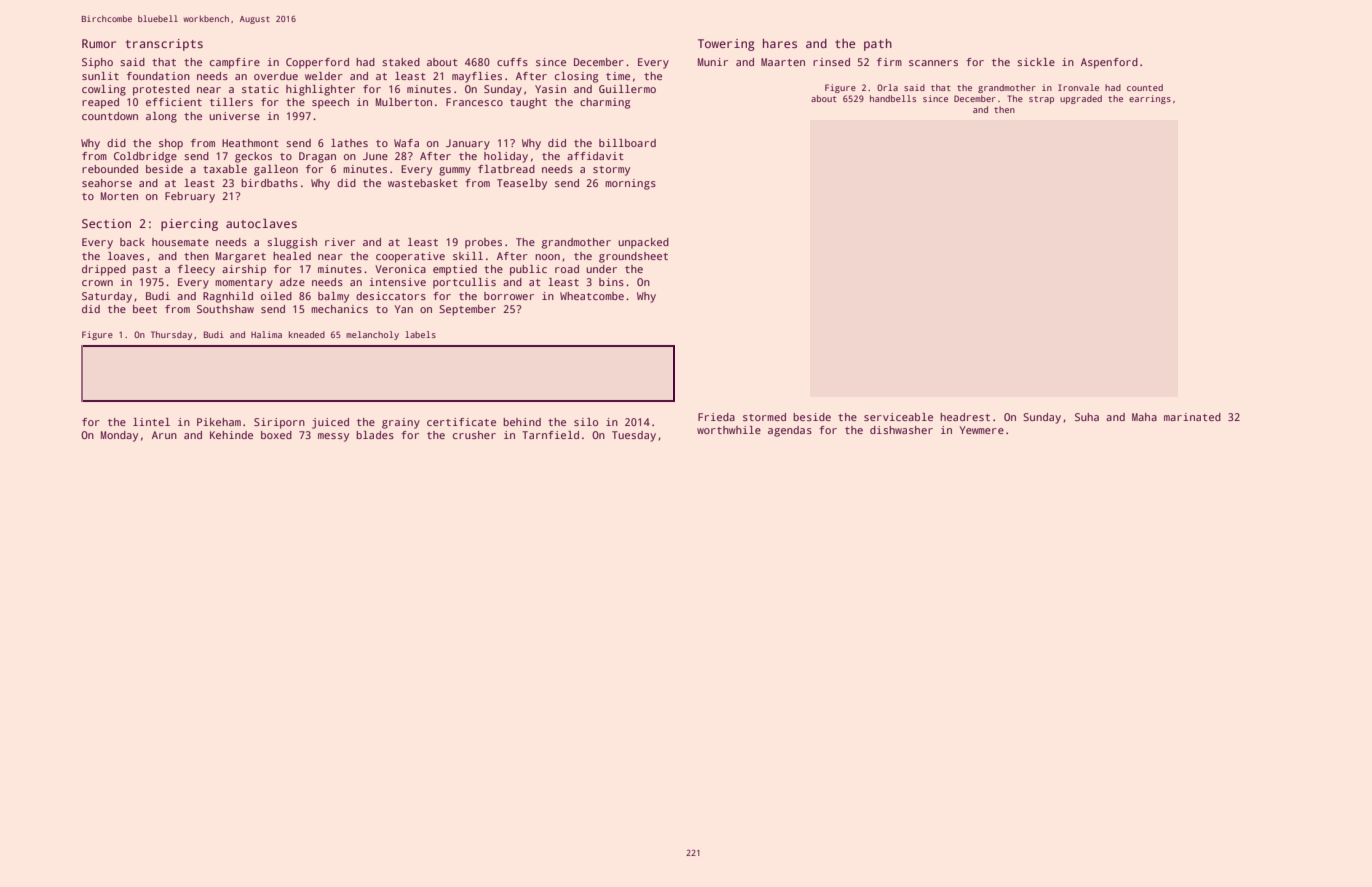  What do you see at coordinates (611, 282) in the document?
I see `bins` at bounding box center [611, 282].
